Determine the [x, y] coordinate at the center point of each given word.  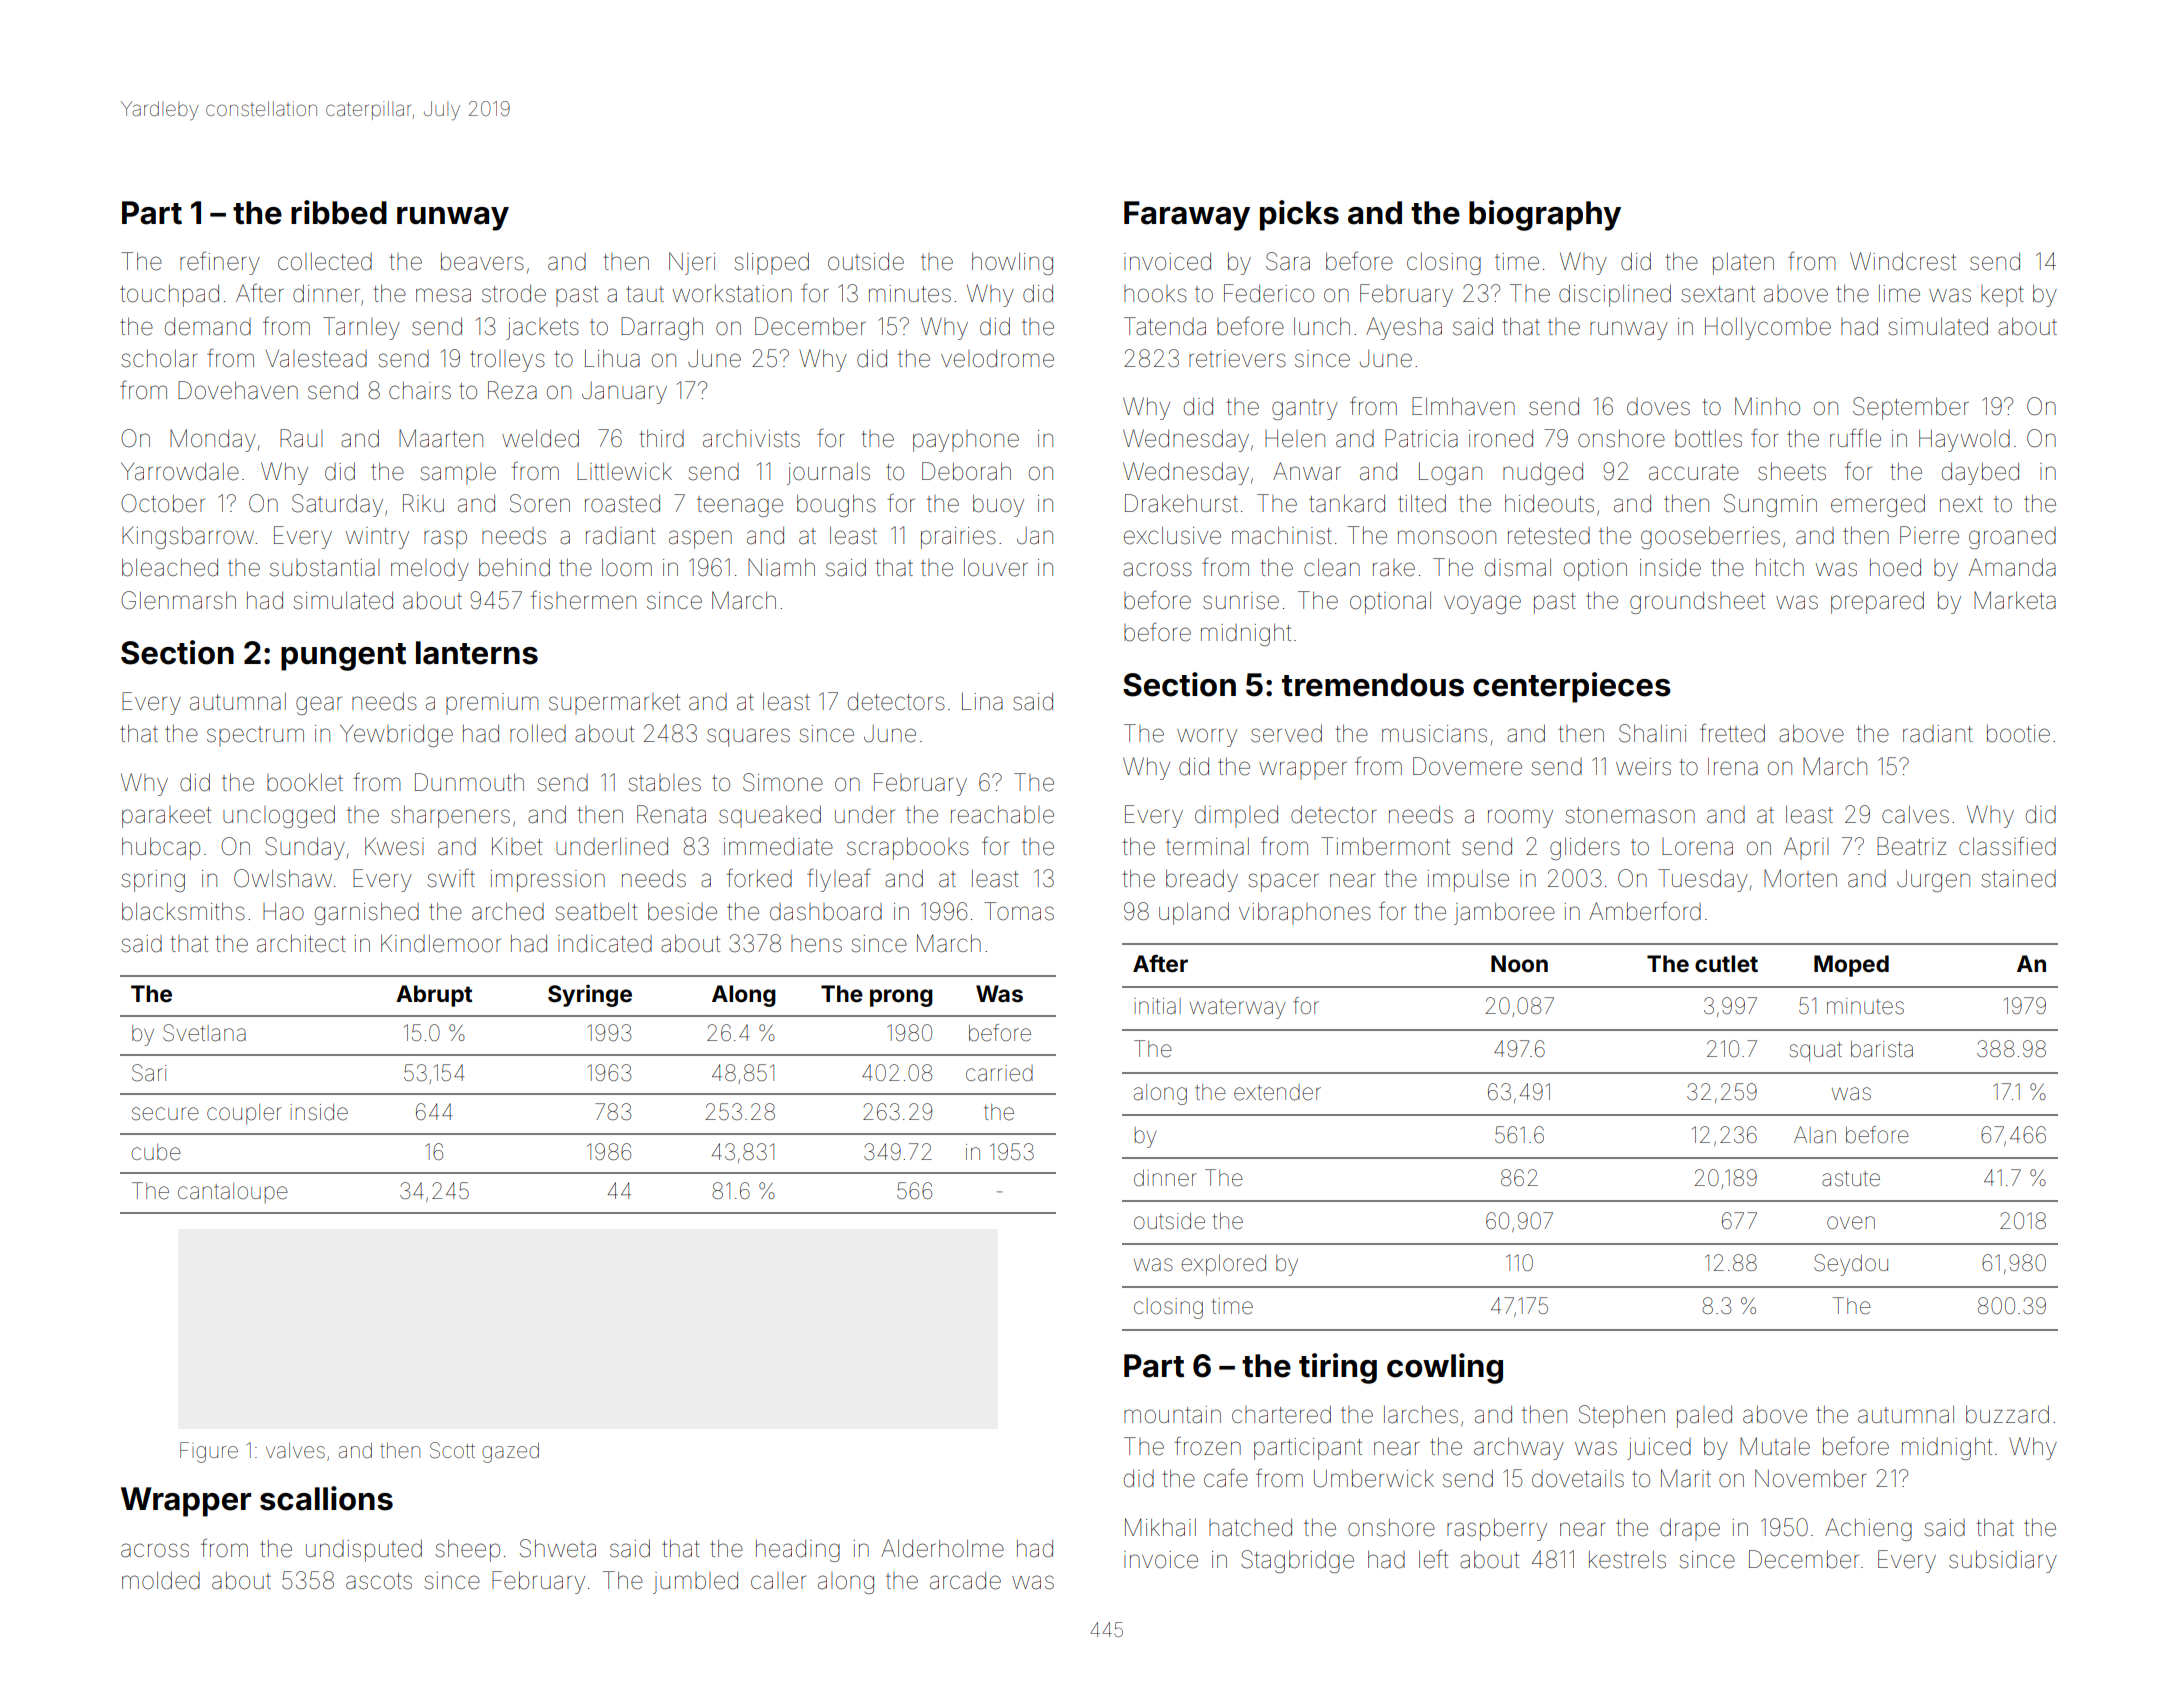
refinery [220, 263]
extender [1277, 1092]
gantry [1305, 409]
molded [161, 1580]
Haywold [1964, 440]
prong [901, 998]
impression [548, 881]
